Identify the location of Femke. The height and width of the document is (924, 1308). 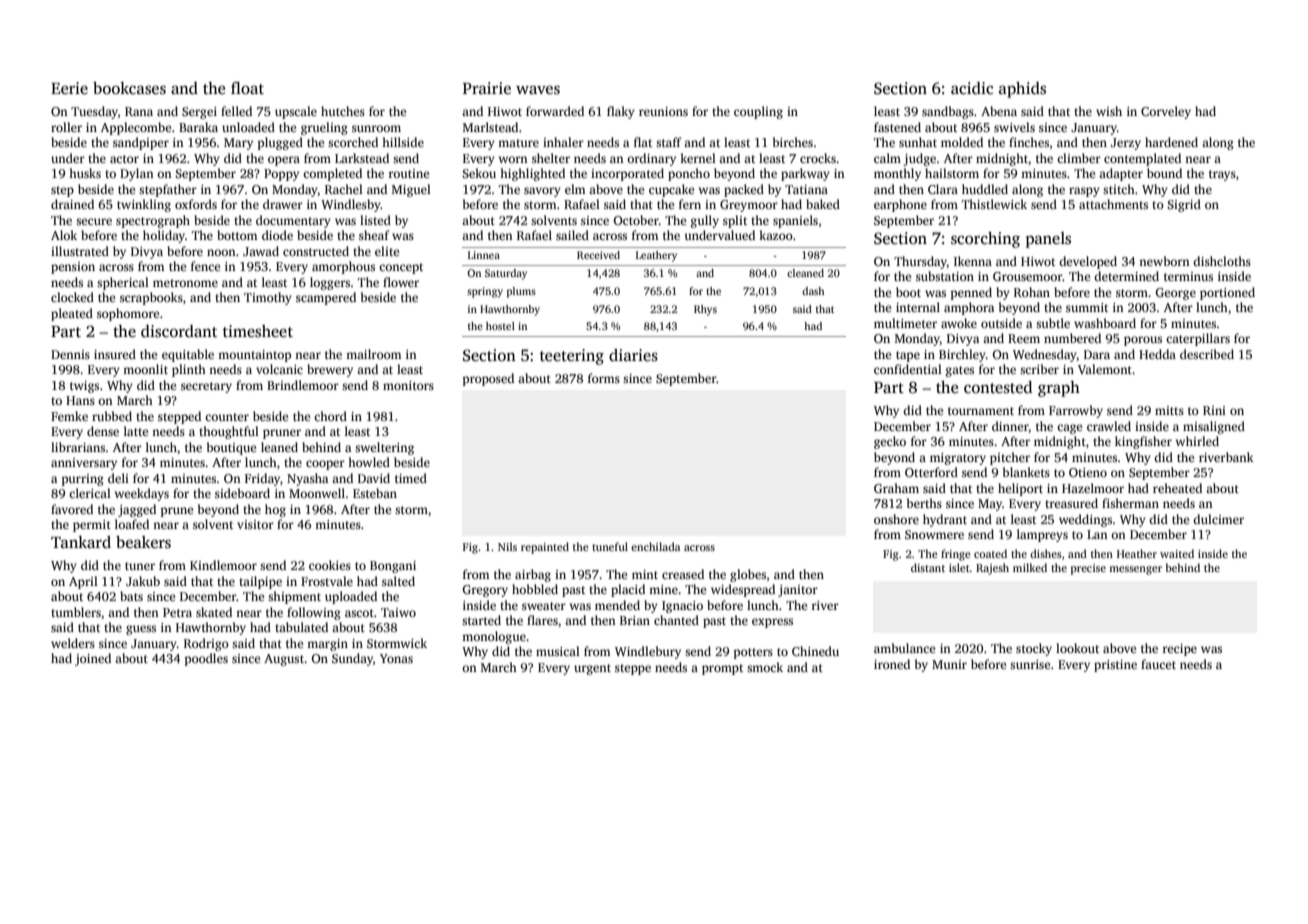
(69, 416).
